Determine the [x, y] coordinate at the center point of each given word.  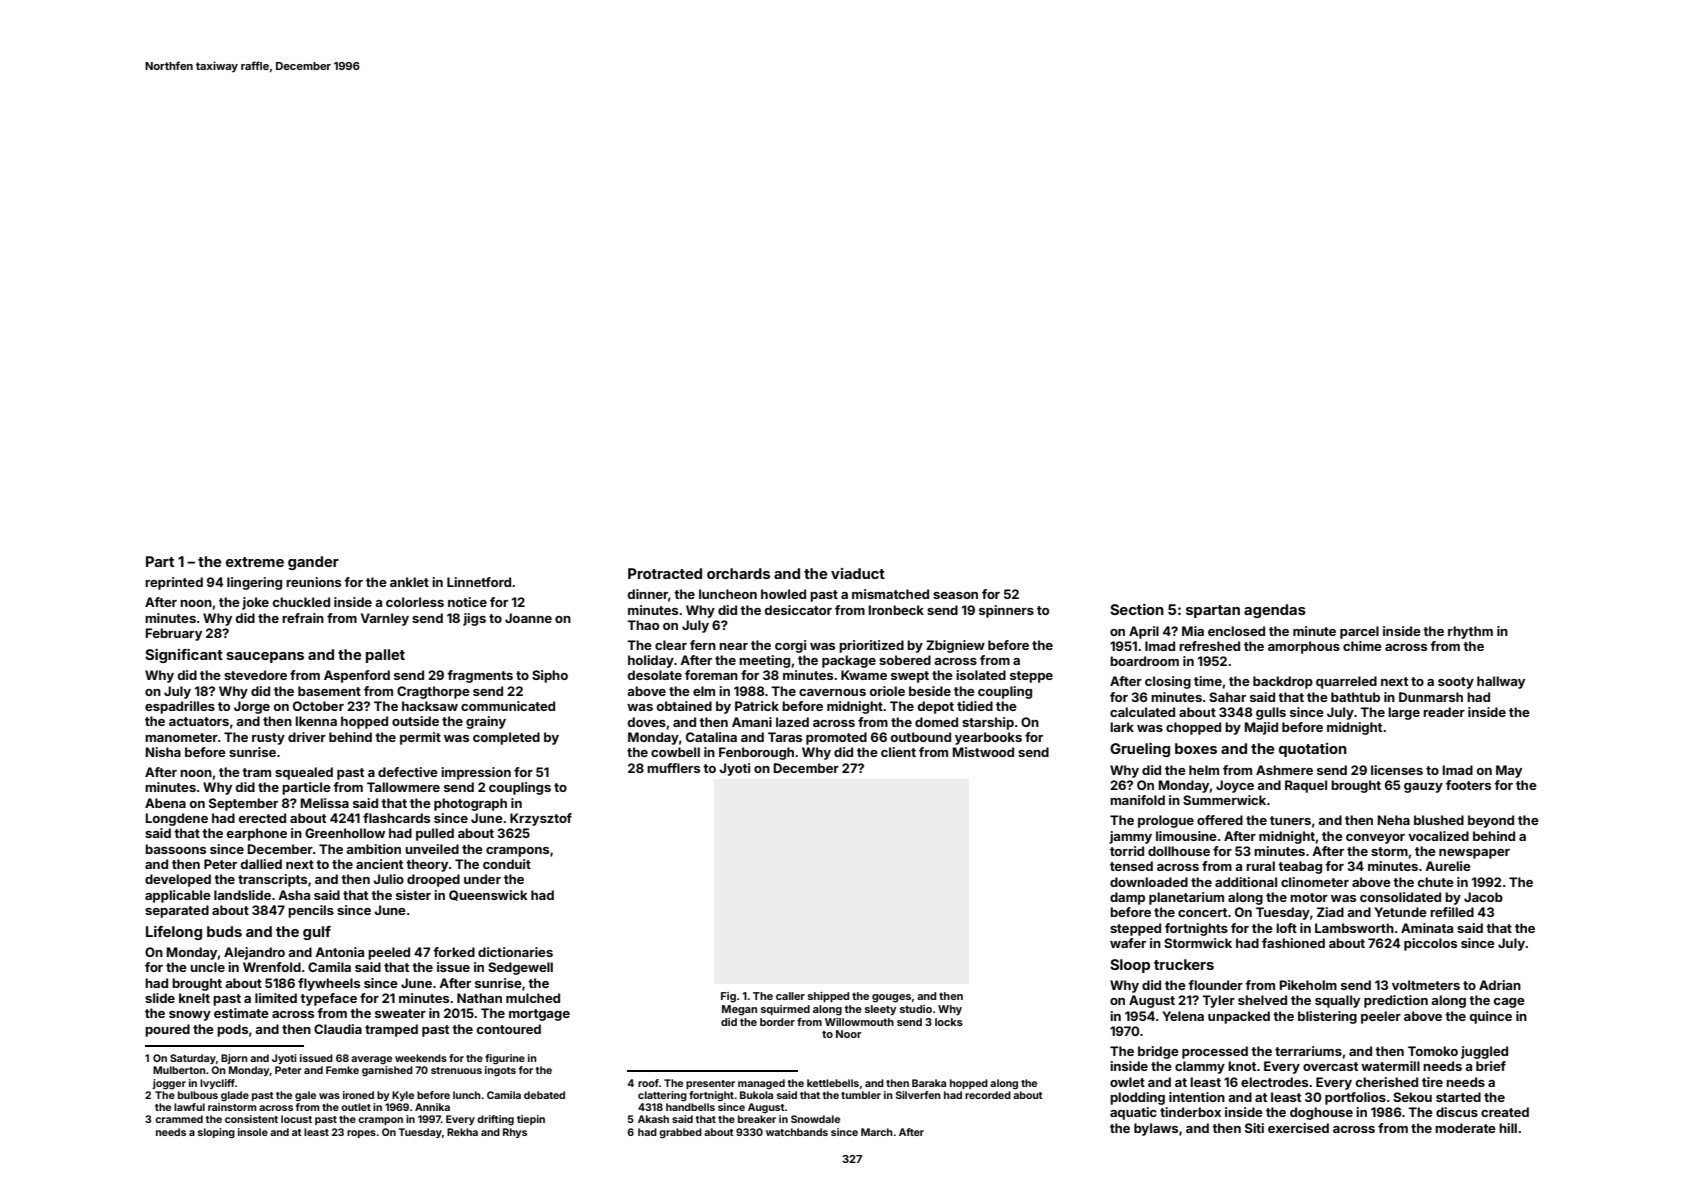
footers [1468, 785]
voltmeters [1426, 985]
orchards [738, 573]
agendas [1275, 611]
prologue [1166, 821]
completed [506, 738]
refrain [303, 618]
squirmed [785, 1010]
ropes [361, 1134]
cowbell [675, 752]
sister [413, 895]
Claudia [338, 1029]
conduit [507, 864]
